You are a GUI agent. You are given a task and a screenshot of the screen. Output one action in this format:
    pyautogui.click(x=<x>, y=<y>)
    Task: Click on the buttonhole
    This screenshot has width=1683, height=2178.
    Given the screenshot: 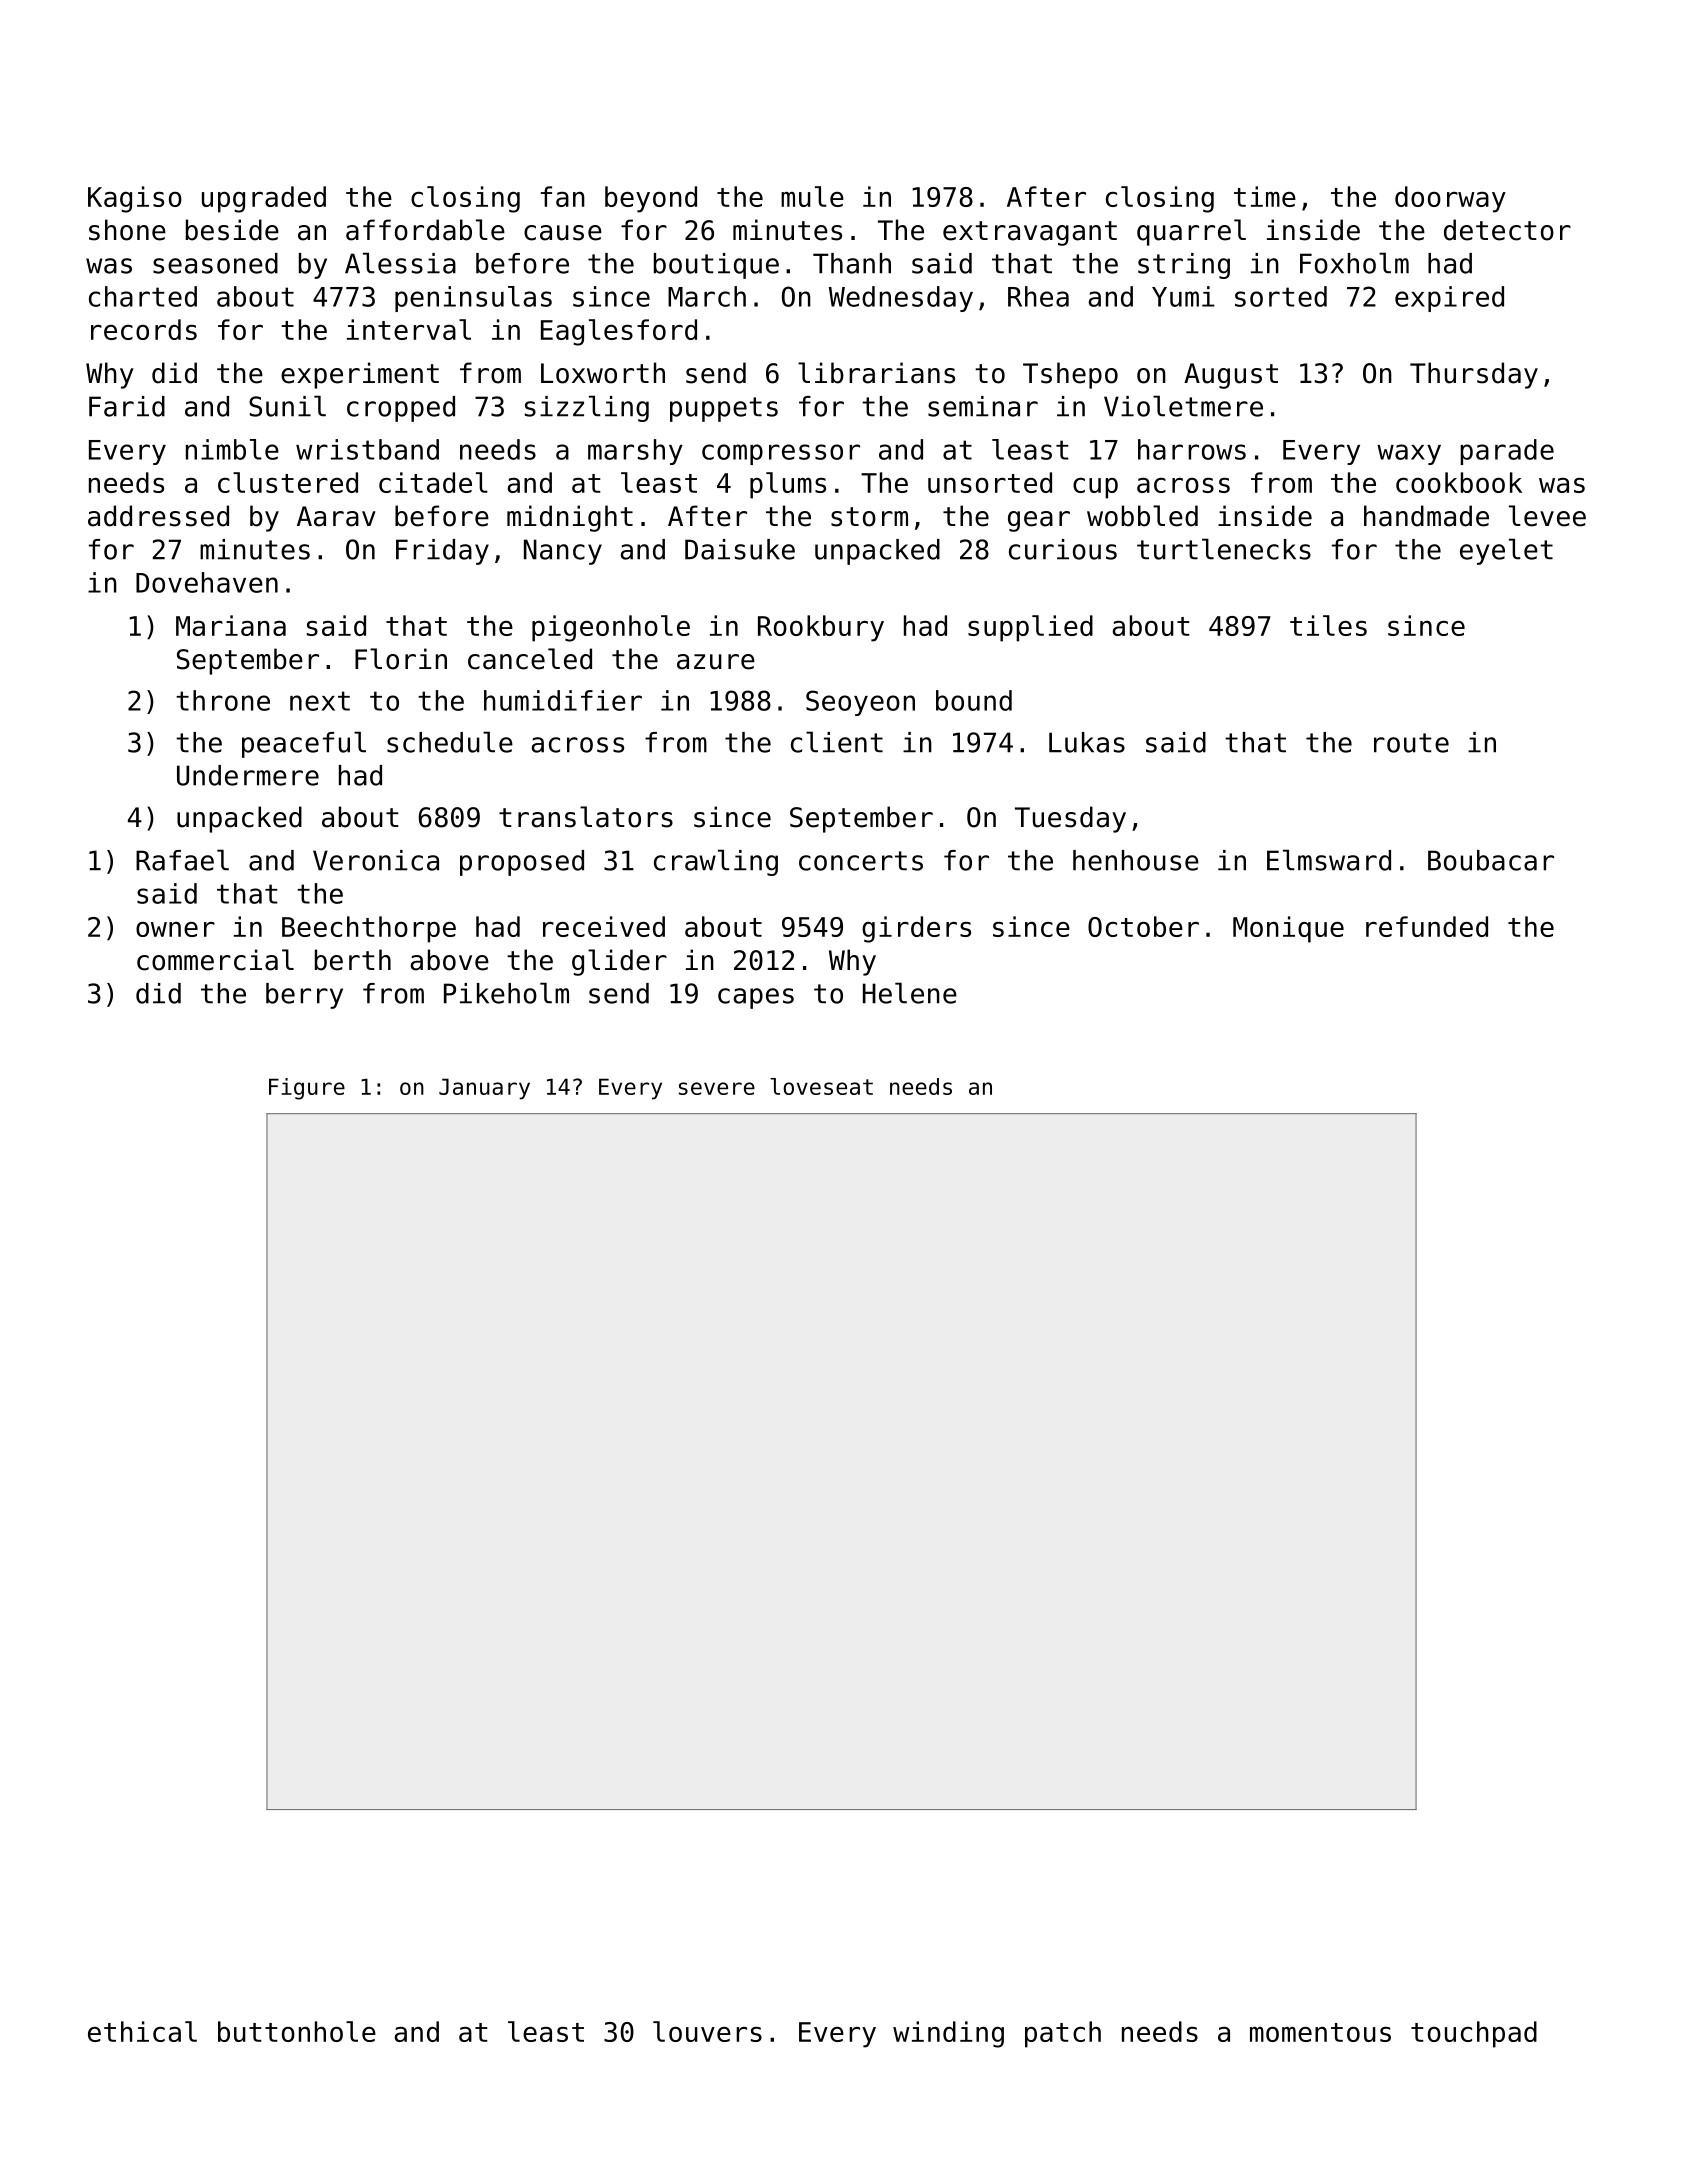 What is the action you would take?
    pyautogui.click(x=297, y=2031)
